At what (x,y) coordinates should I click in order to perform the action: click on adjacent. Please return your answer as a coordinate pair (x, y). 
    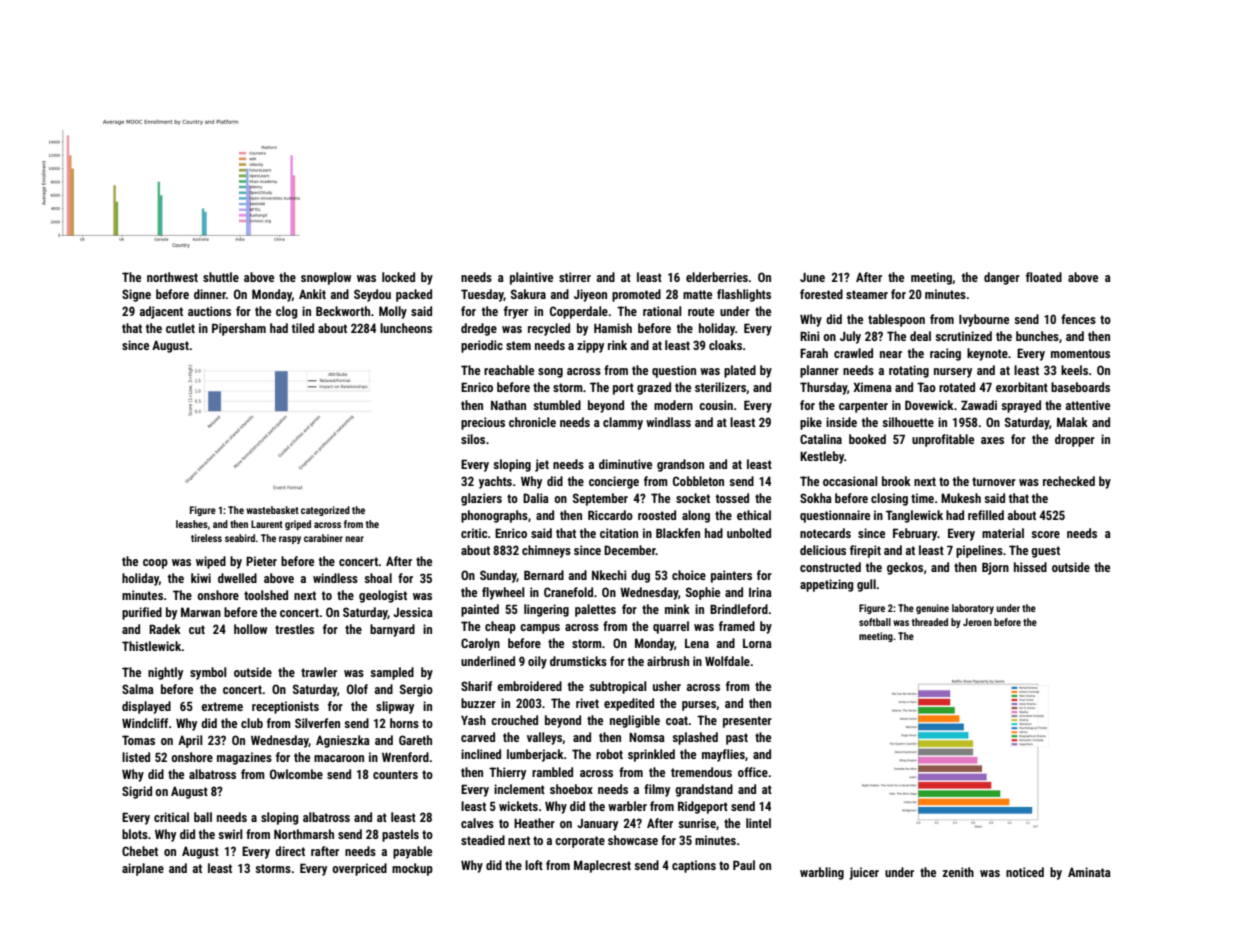
    Looking at the image, I should click on (161, 312).
